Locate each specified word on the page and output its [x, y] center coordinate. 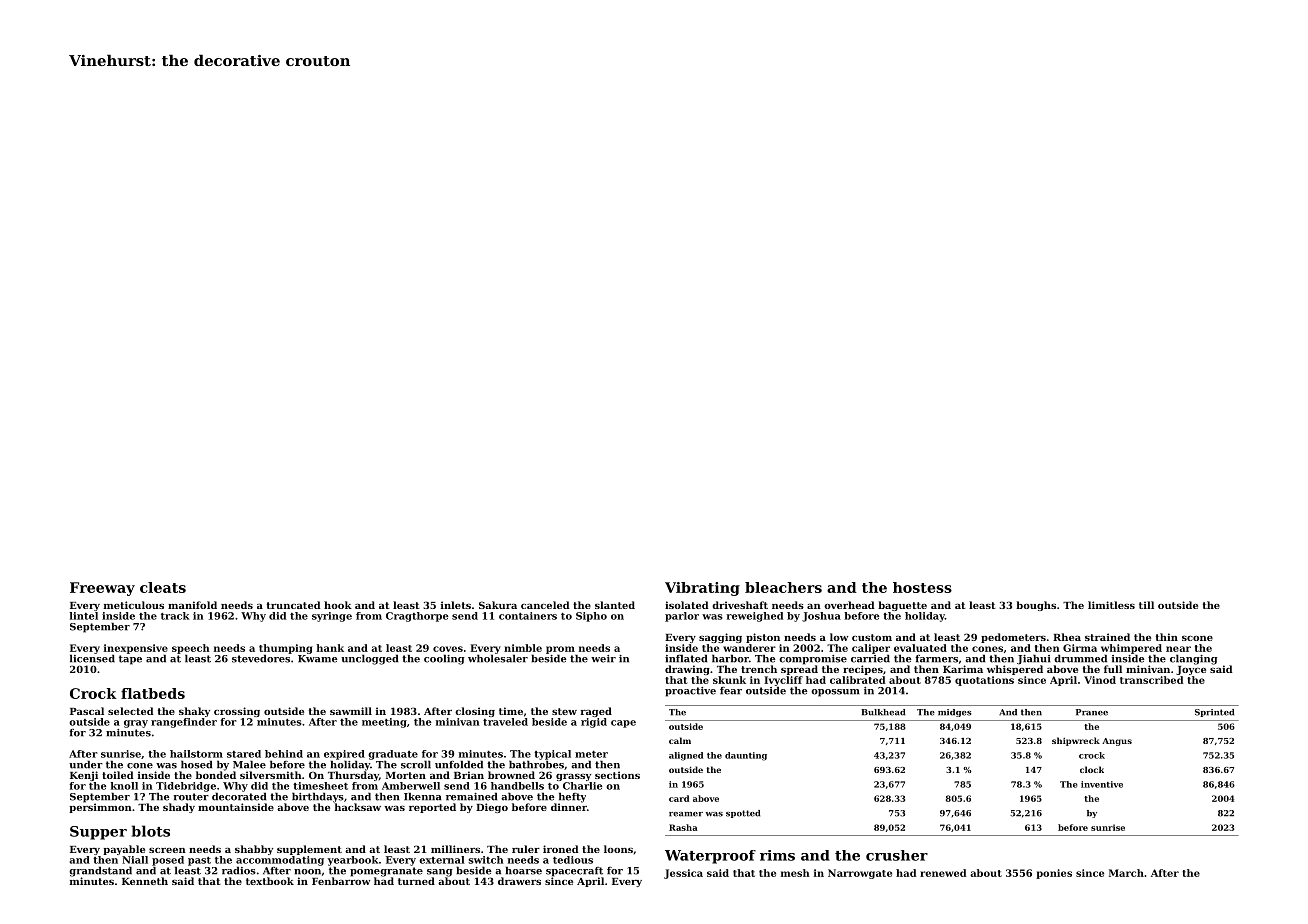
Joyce [1191, 670]
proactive [690, 692]
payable [124, 850]
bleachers [783, 587]
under [86, 764]
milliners [455, 849]
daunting [746, 756]
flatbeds [153, 693]
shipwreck [1076, 741]
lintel [84, 616]
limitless [1111, 605]
